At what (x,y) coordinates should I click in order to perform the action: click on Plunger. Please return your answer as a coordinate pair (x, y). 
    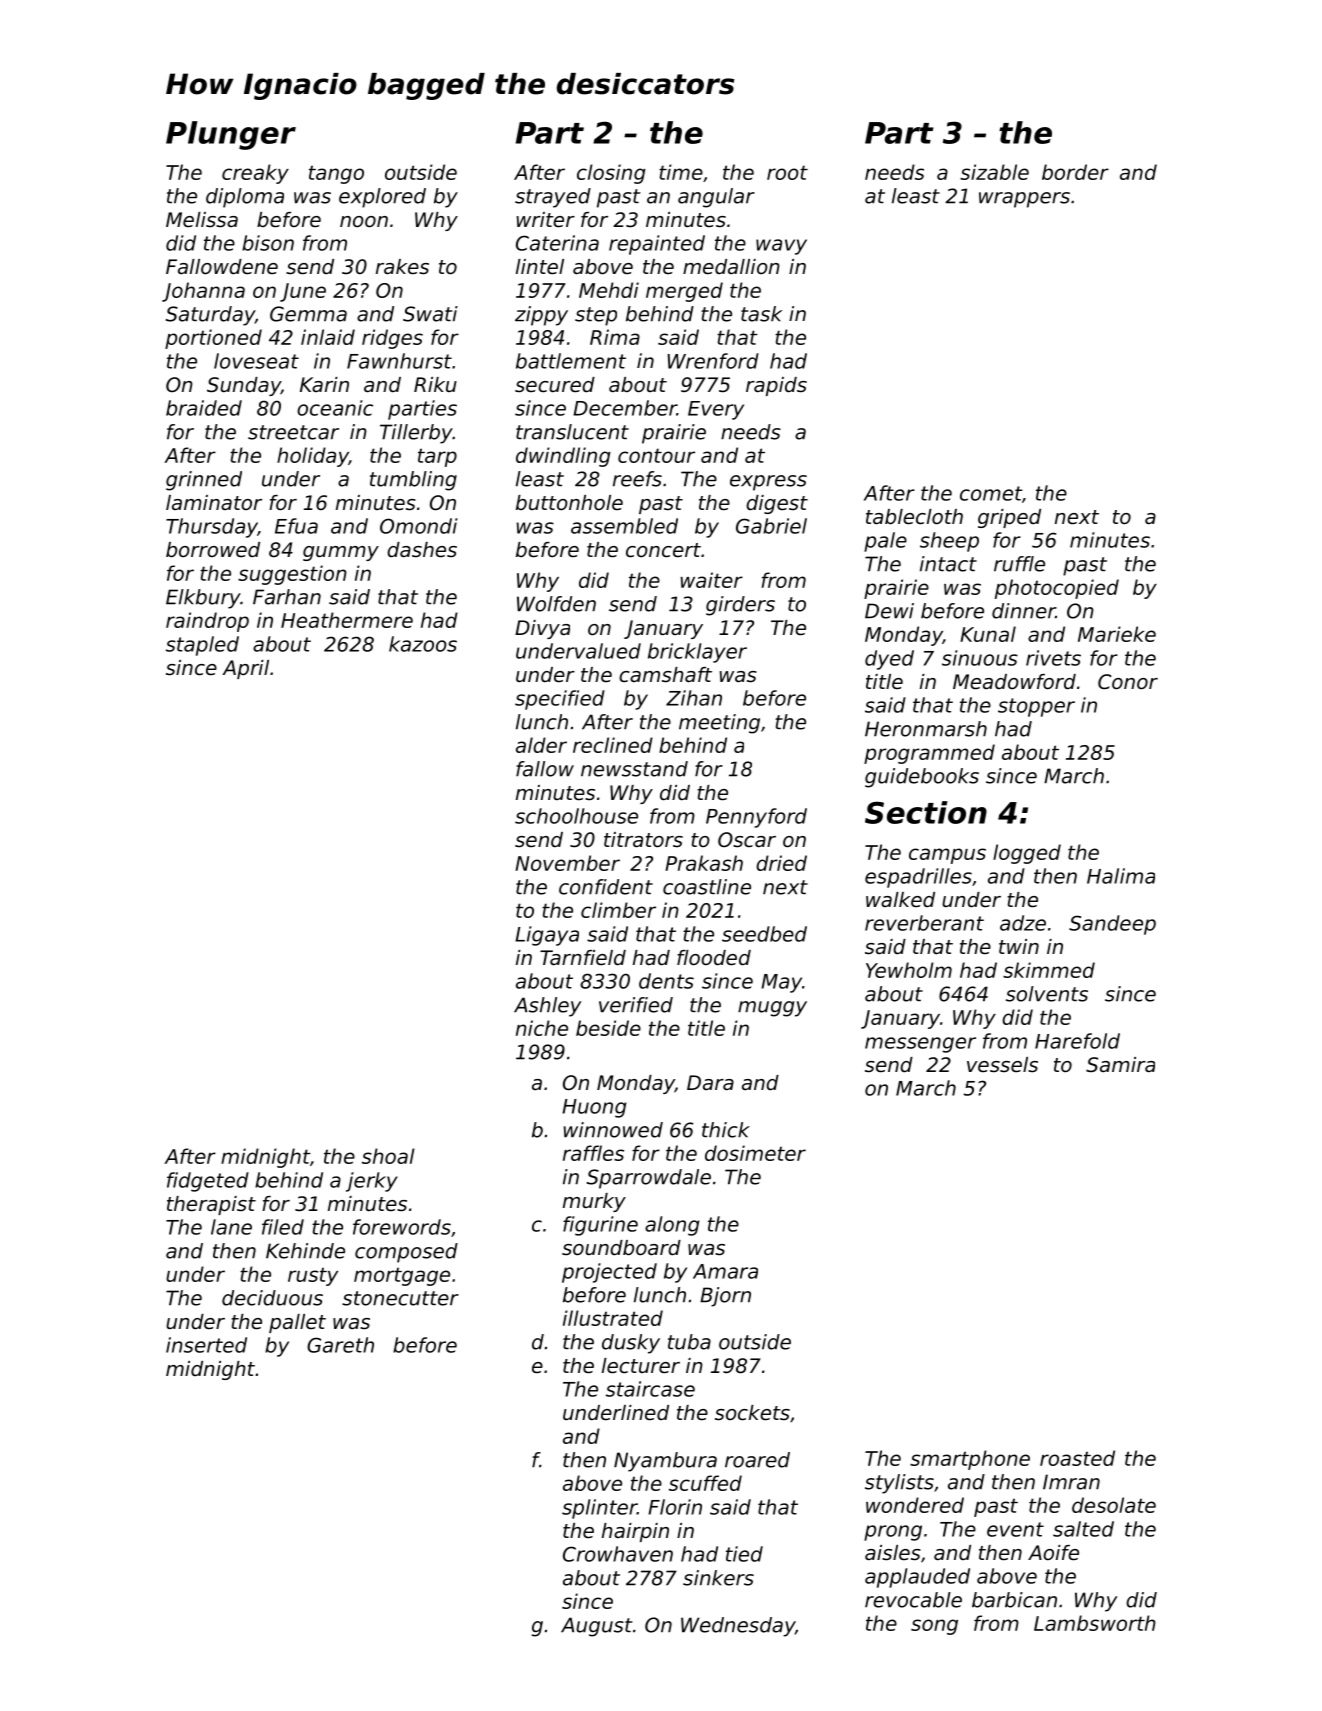
    Looking at the image, I should click on (231, 135).
